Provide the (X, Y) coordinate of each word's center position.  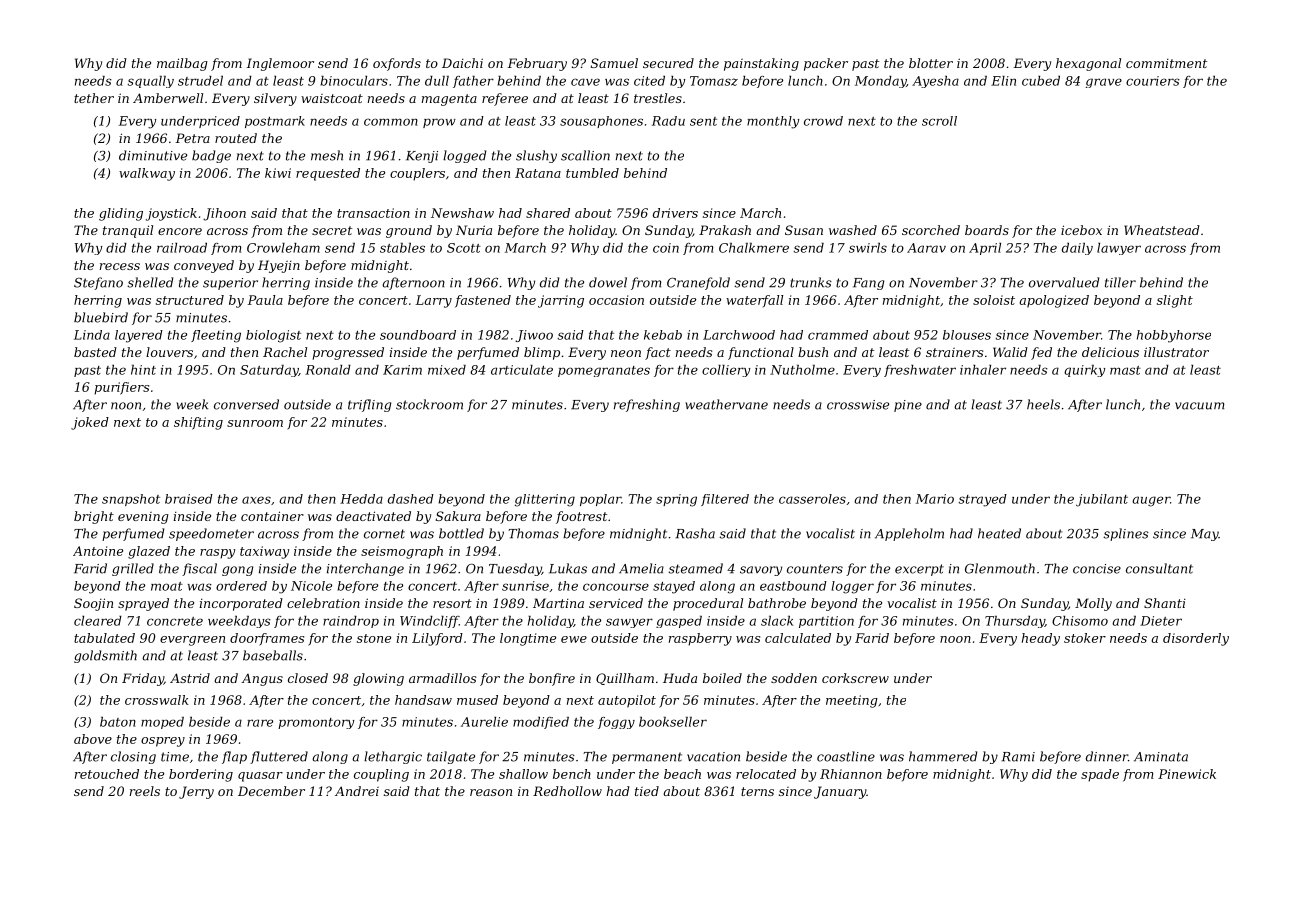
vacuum (1199, 406)
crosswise (858, 405)
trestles (658, 98)
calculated (798, 638)
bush (813, 352)
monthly (773, 122)
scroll (939, 121)
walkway (147, 174)
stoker (1085, 638)
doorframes (267, 639)
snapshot (131, 500)
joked (90, 423)
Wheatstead (1162, 230)
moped (162, 723)
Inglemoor (280, 64)
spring (676, 500)
